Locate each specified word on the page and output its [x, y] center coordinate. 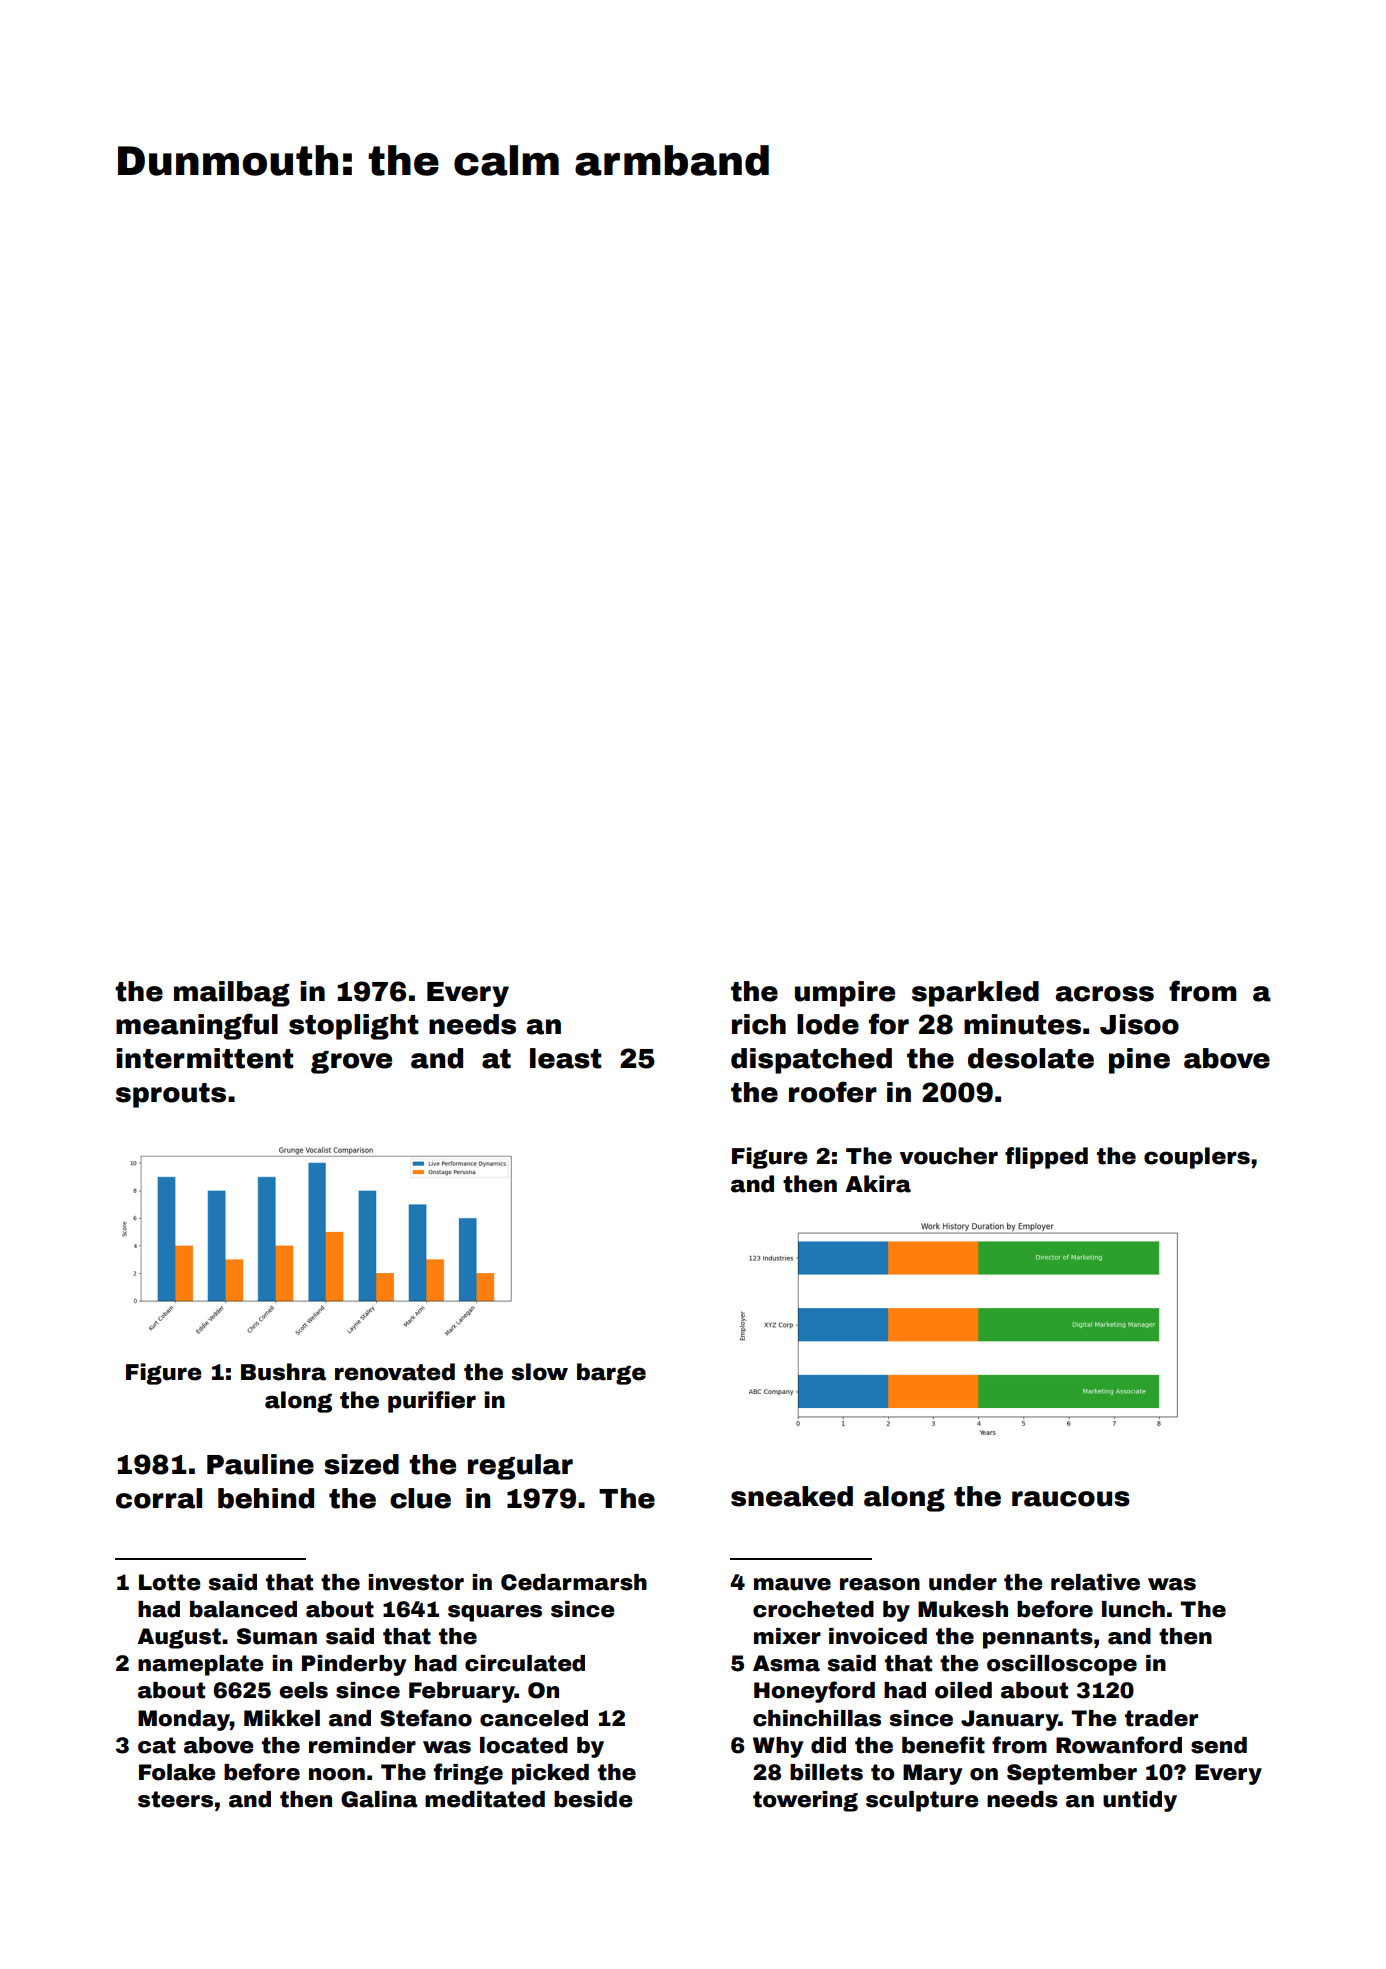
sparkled [975, 994]
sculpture [922, 1801]
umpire [845, 994]
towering [805, 1801]
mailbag [232, 994]
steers [175, 1799]
